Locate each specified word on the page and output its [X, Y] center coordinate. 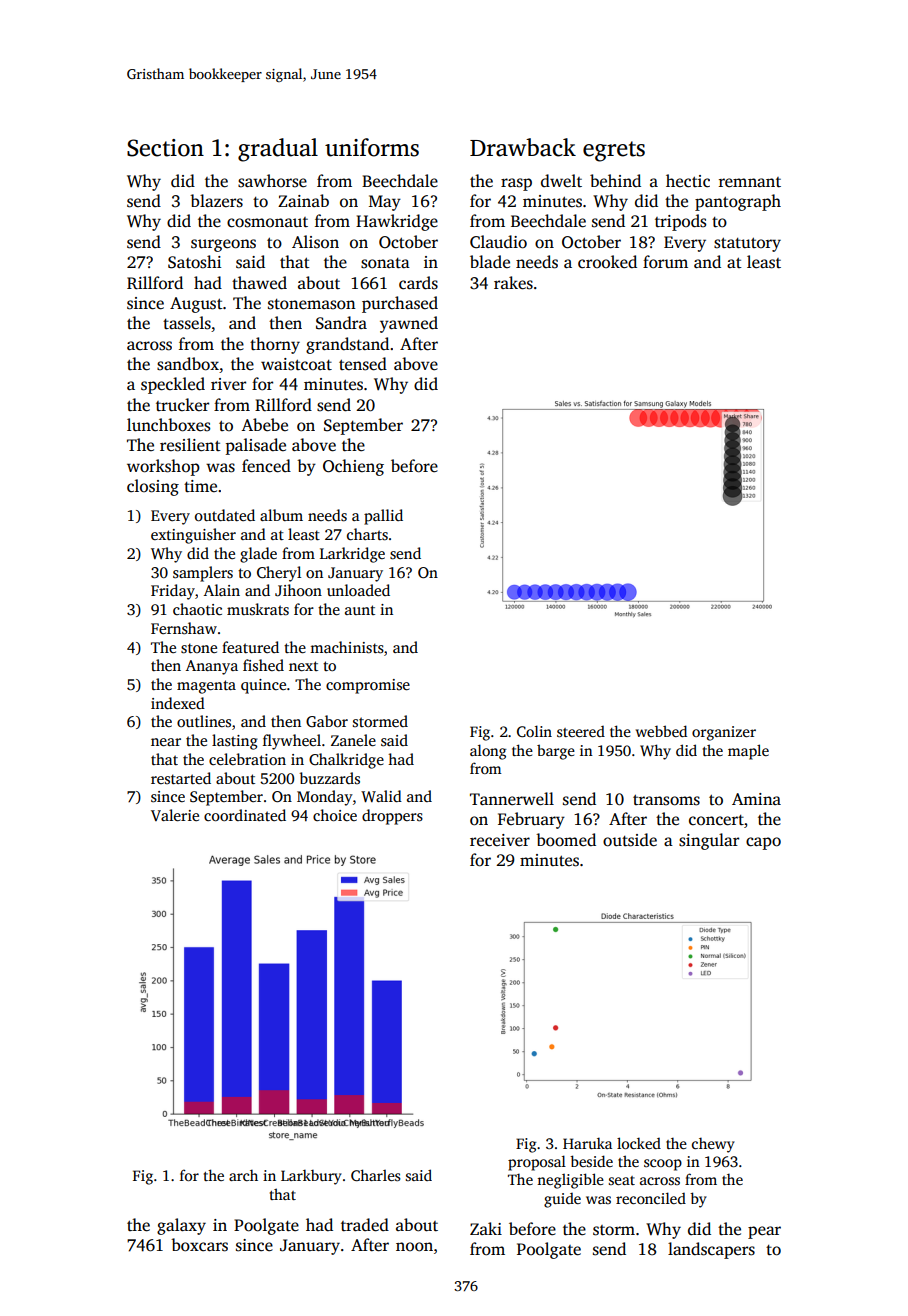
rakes [513, 283]
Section [165, 148]
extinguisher [193, 536]
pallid [383, 517]
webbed [661, 731]
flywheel [292, 742]
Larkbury [311, 1177]
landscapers [711, 1250]
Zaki [486, 1228]
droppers [392, 817]
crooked [607, 262]
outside [630, 840]
